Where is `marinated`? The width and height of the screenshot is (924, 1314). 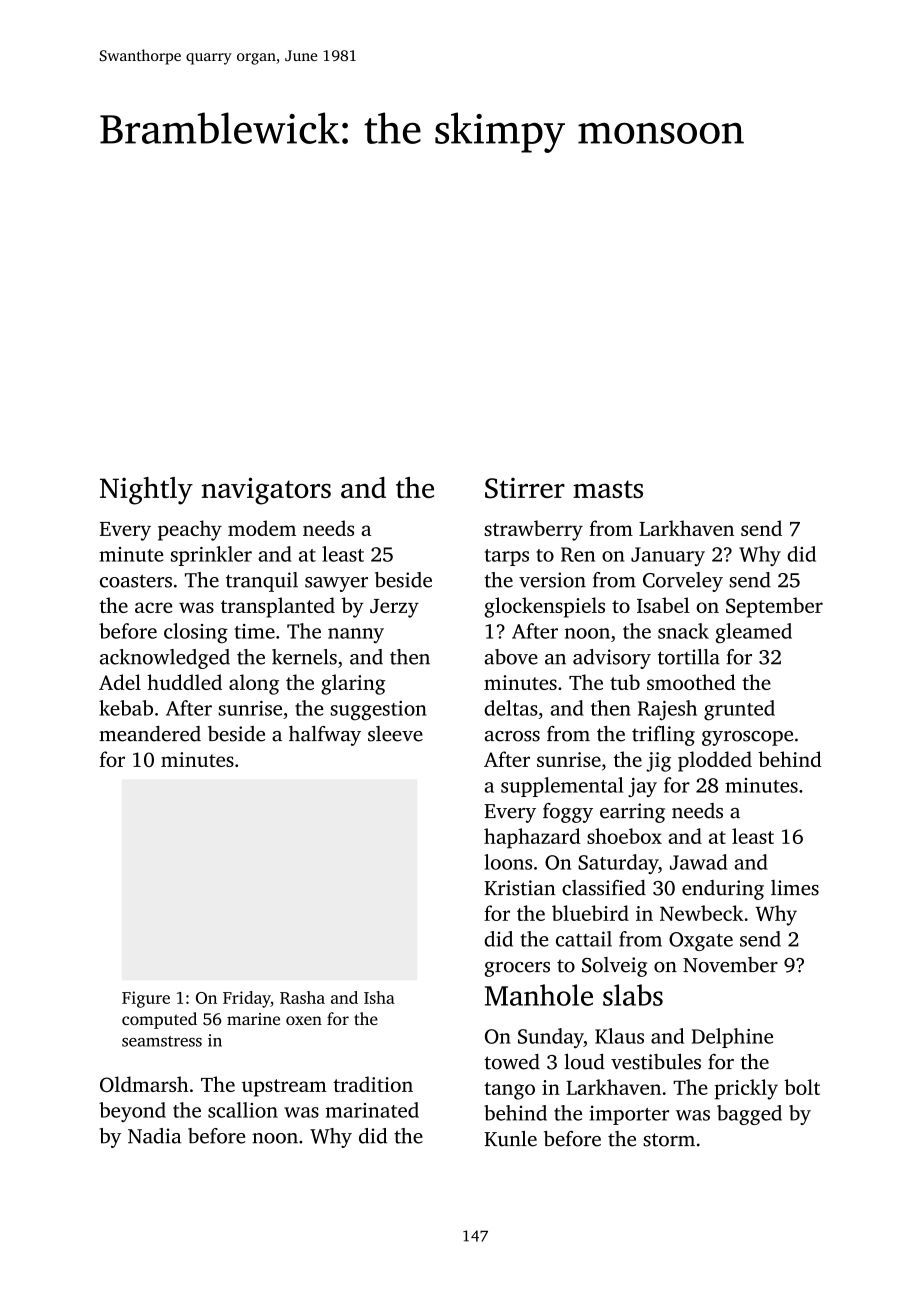 marinated is located at coordinates (372, 1110).
